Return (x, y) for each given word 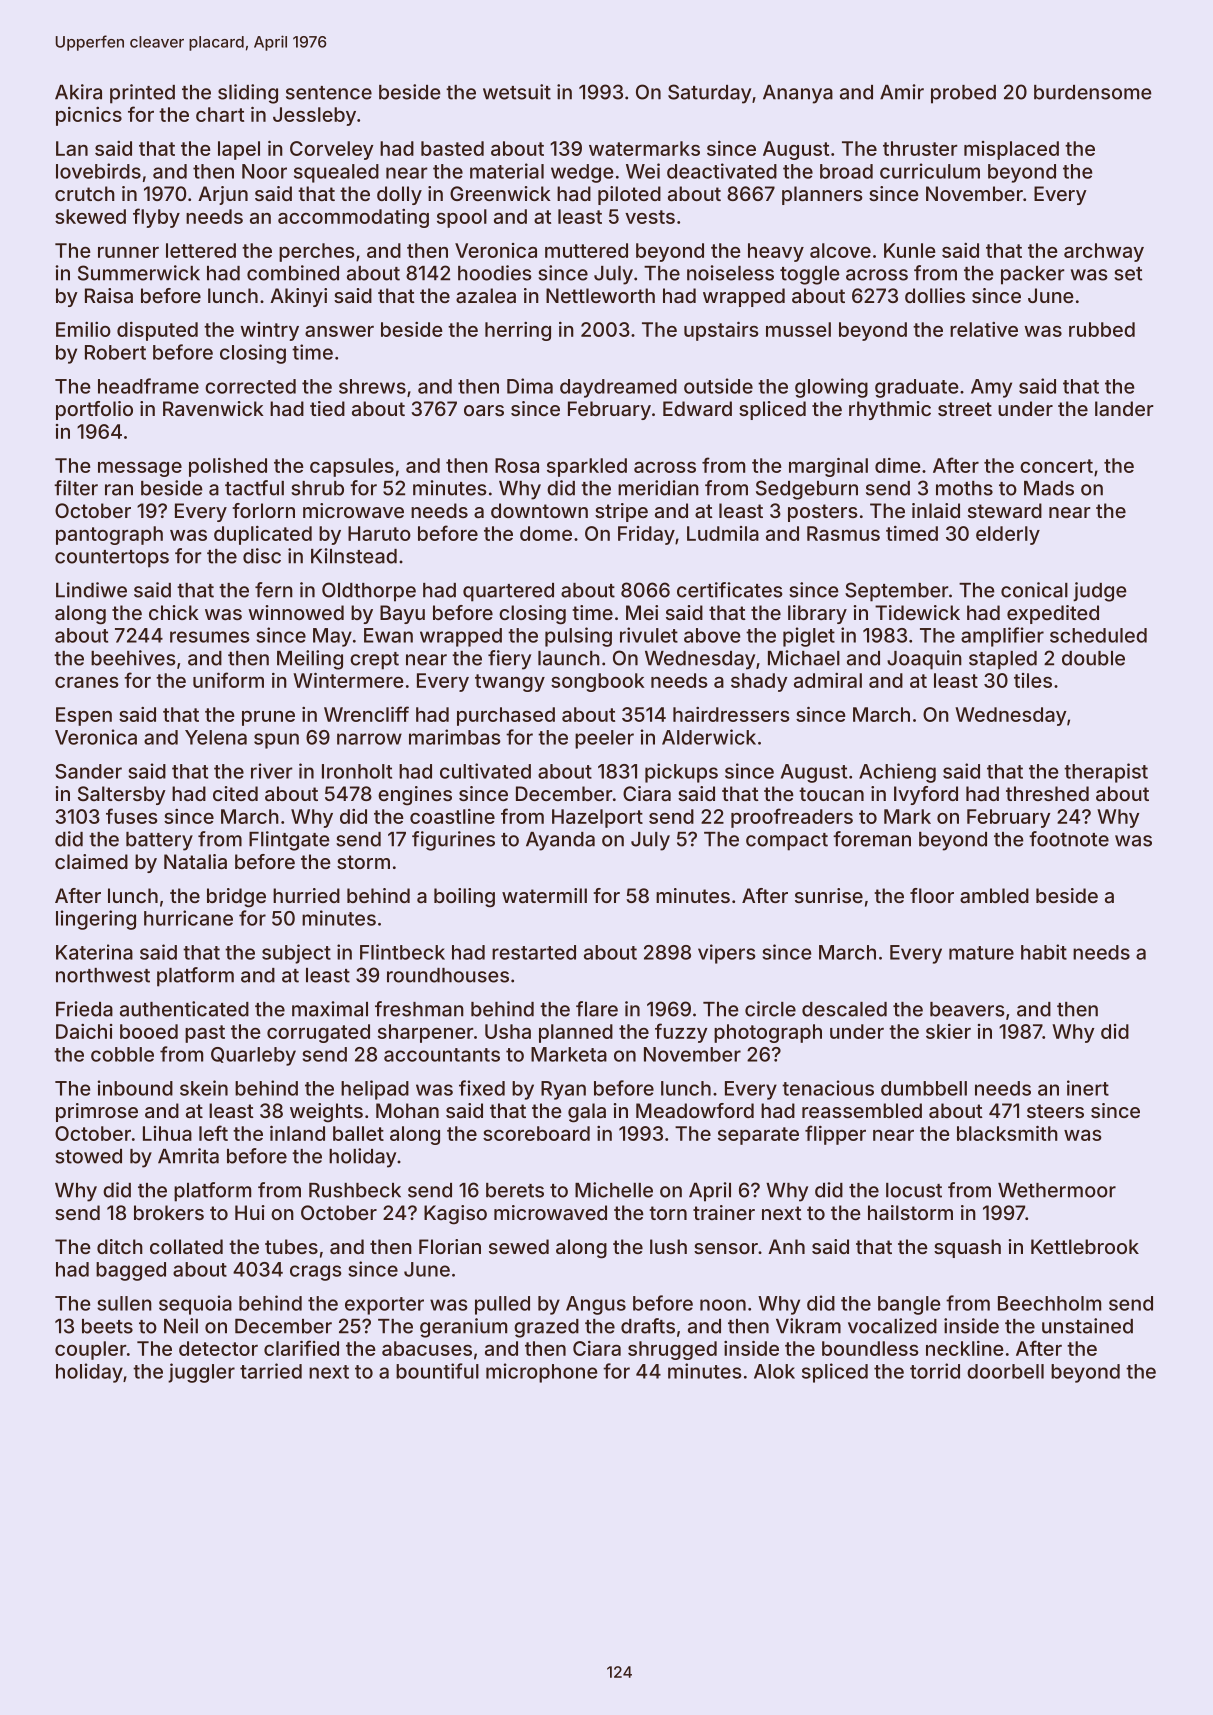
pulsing (578, 637)
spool (462, 218)
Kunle (910, 250)
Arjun (223, 195)
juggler (201, 1373)
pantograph (109, 535)
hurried (306, 895)
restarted (534, 952)
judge (1100, 592)
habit (1044, 952)
